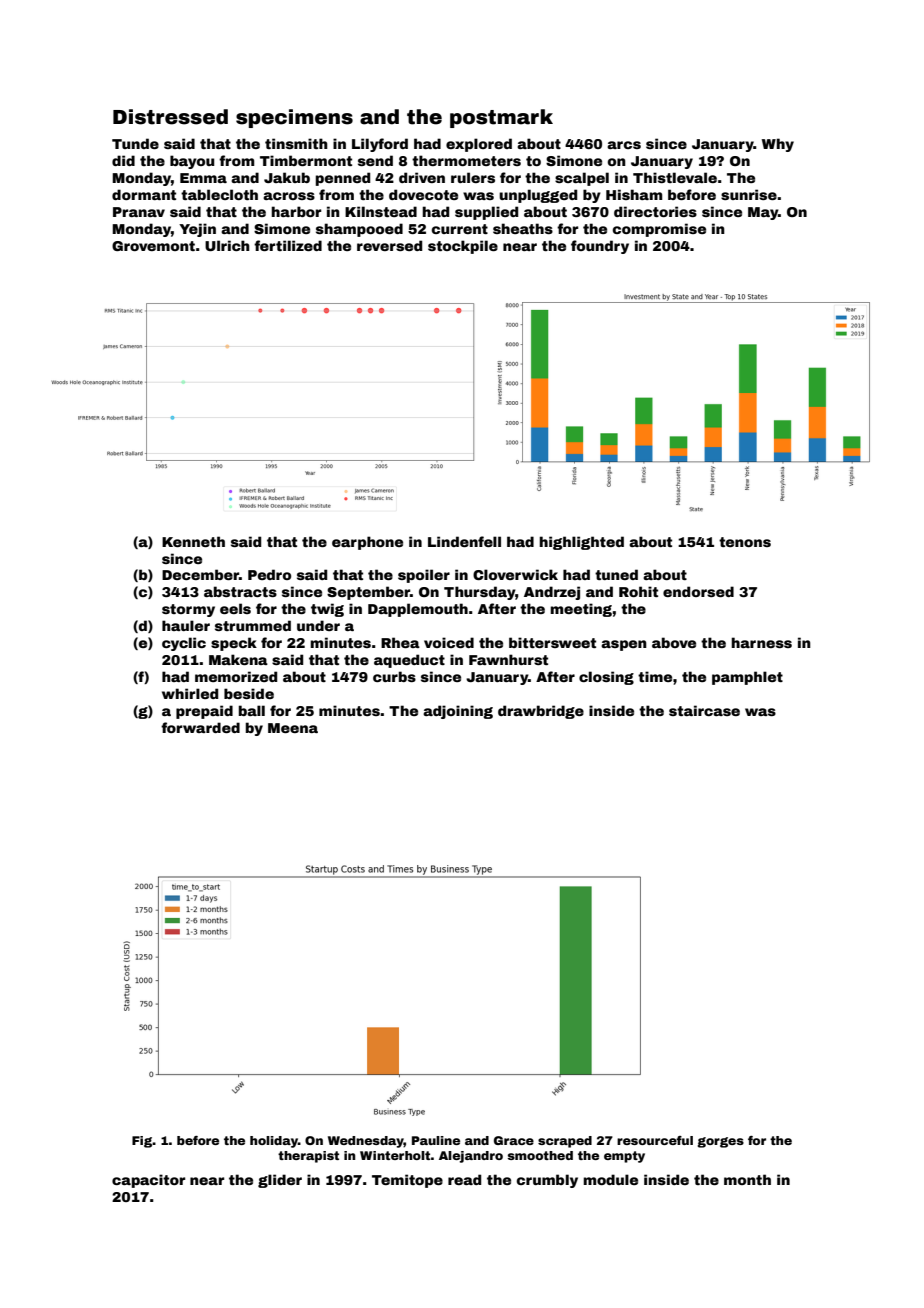 The image size is (924, 1308). Describe the element at coordinates (280, 1181) in the page. I see `glider` at that location.
